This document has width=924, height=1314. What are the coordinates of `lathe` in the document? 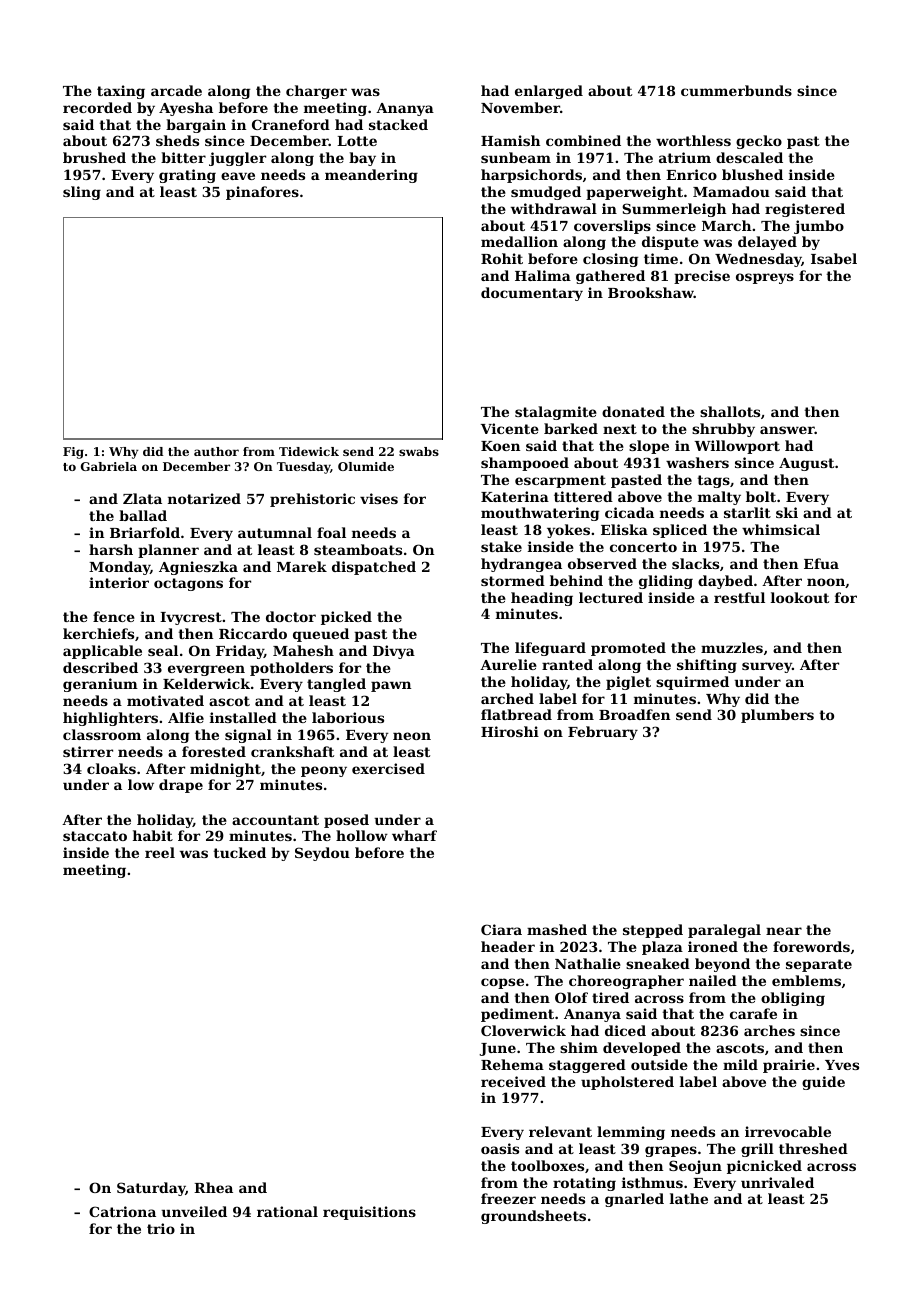 It's located at (689, 1198).
